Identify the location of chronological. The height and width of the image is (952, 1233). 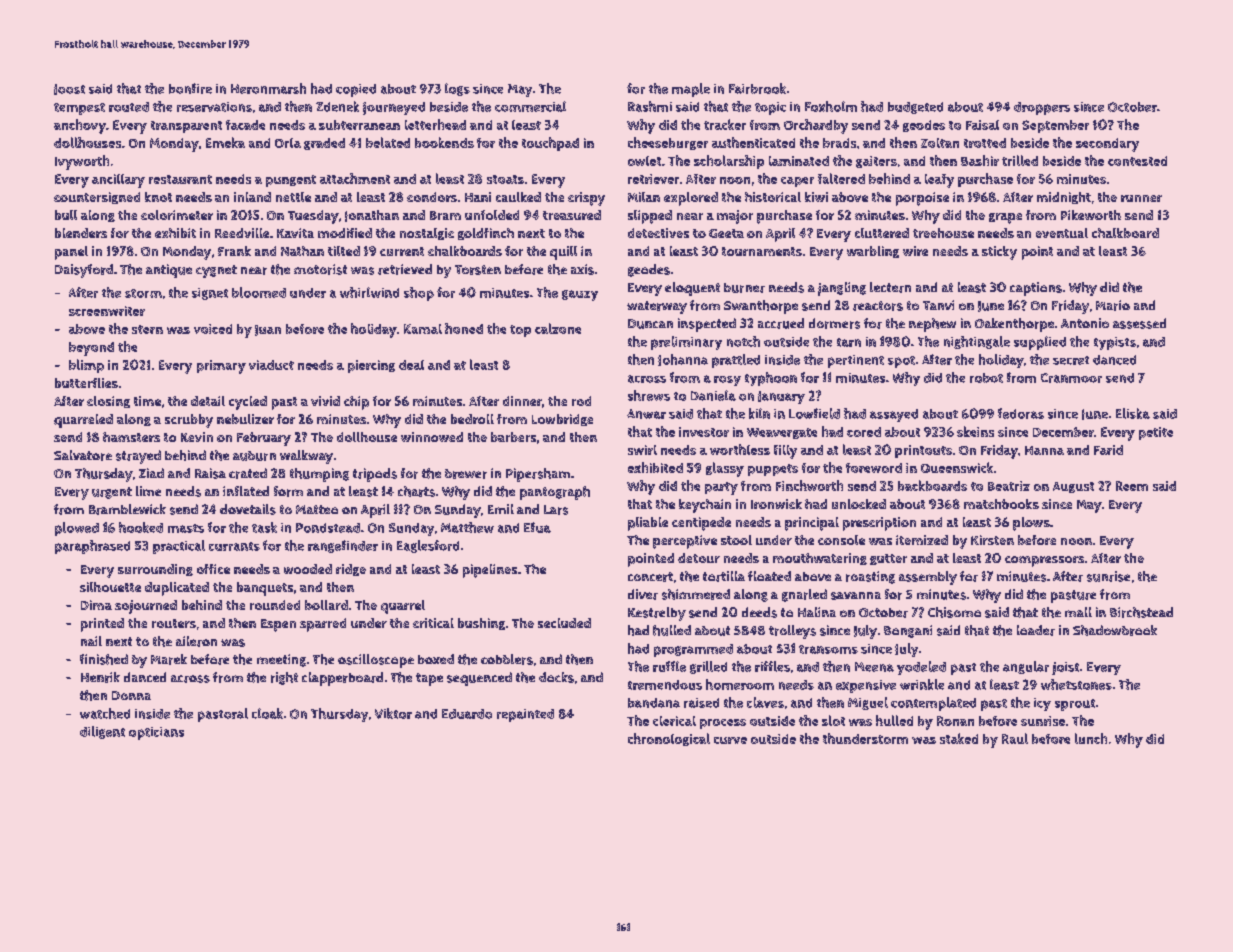
(669, 739).
